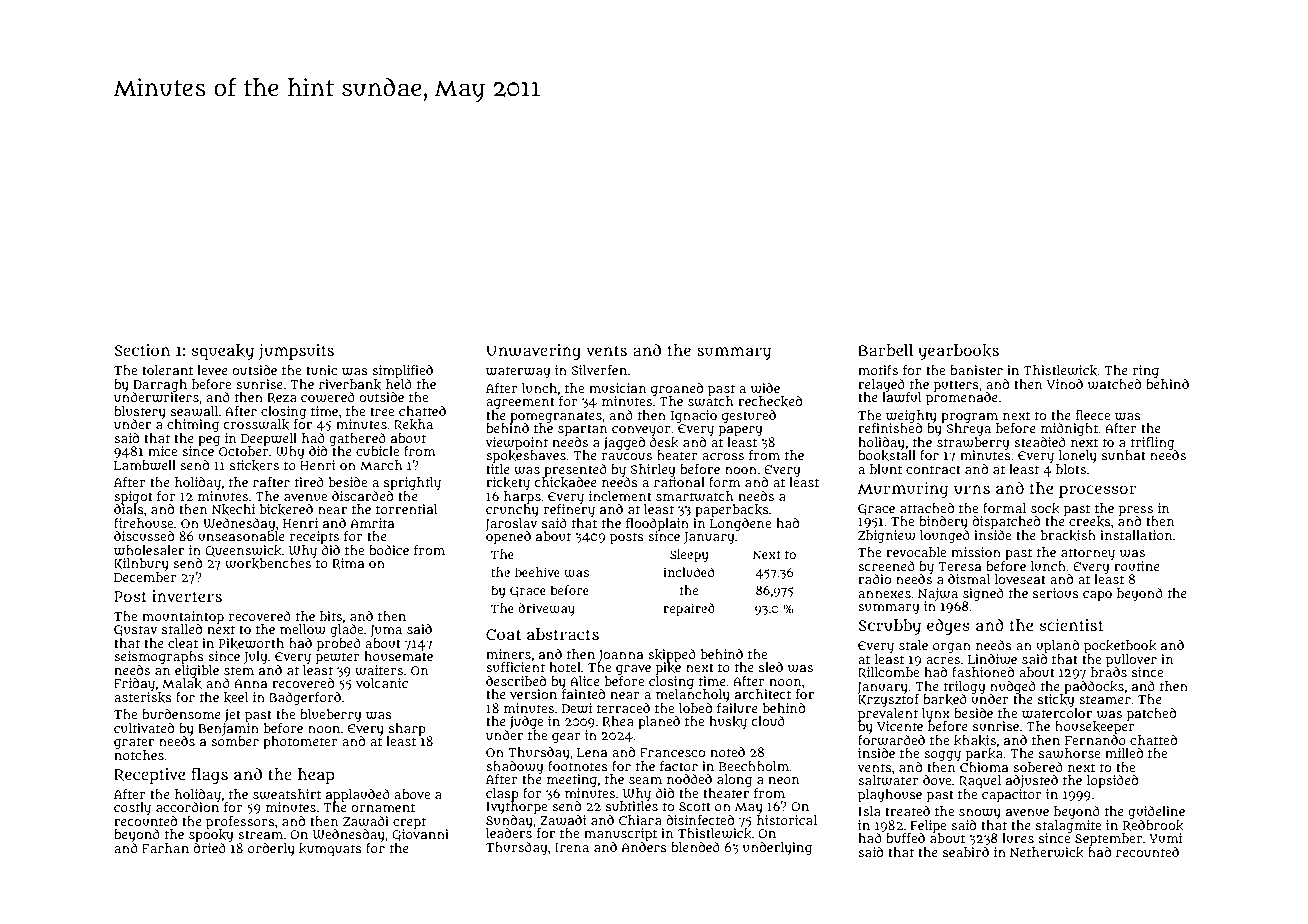  I want to click on along, so click(734, 780).
